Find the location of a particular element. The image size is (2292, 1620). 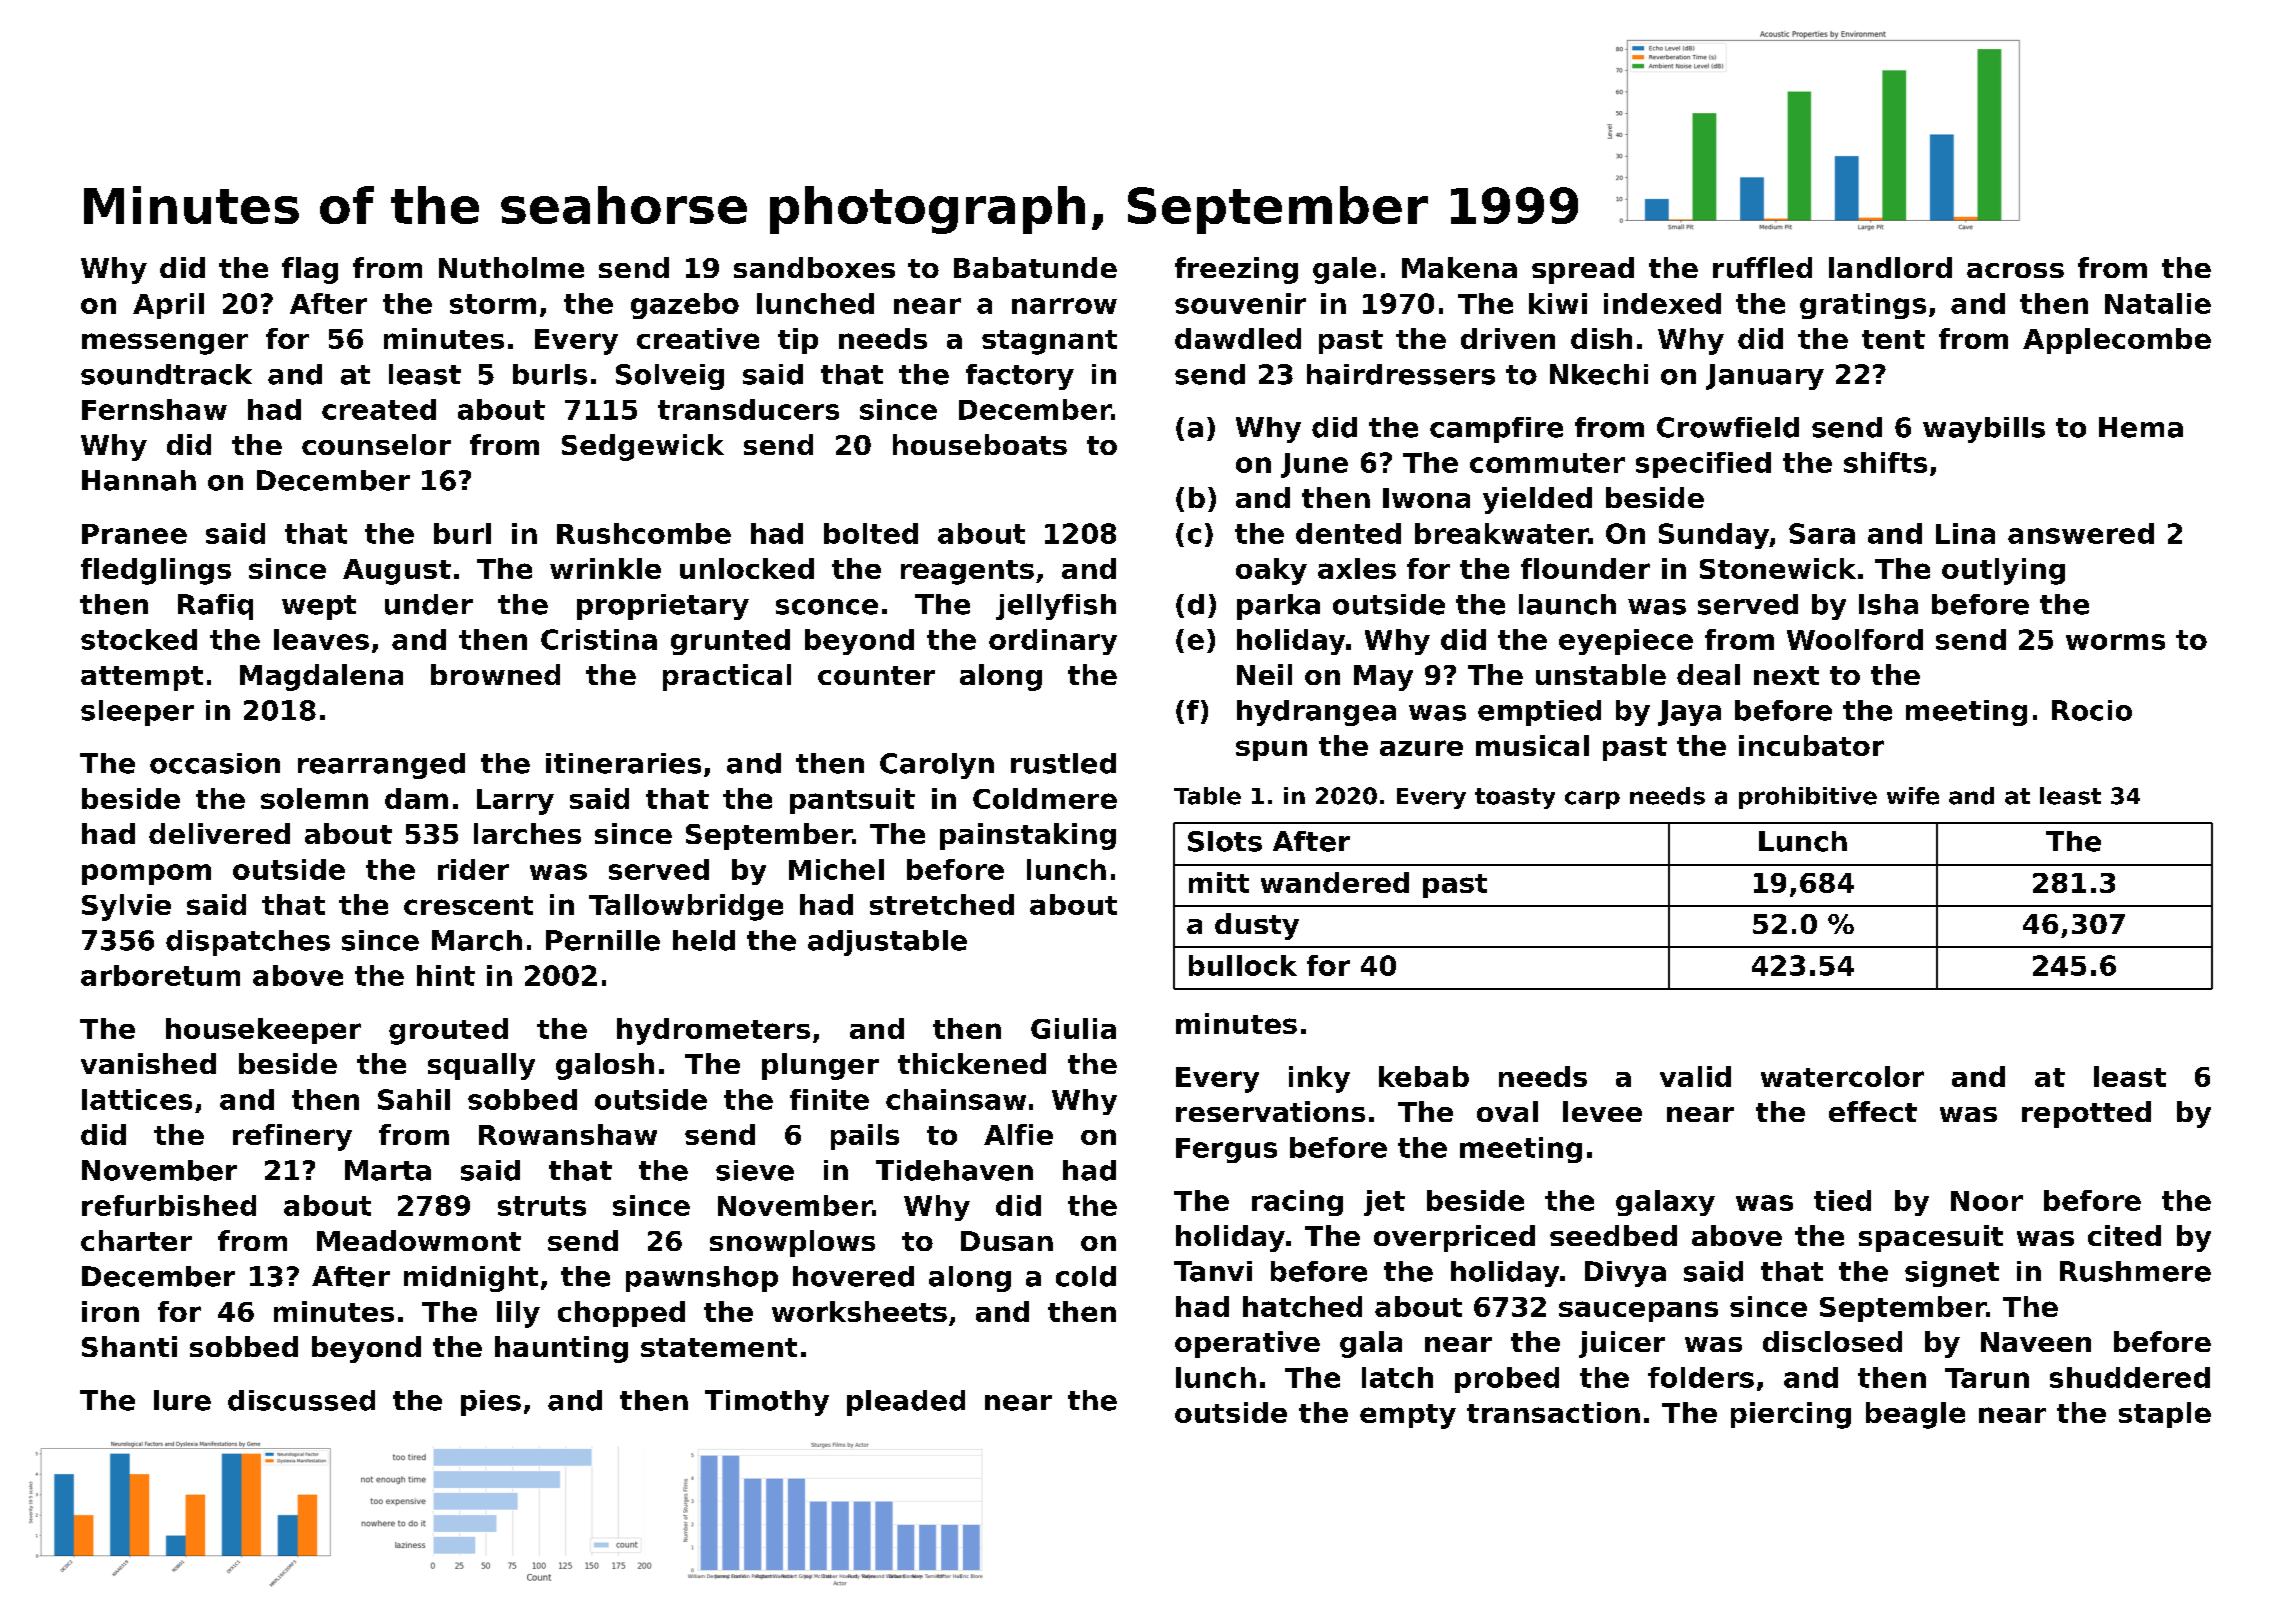

Shanti is located at coordinates (129, 1346).
